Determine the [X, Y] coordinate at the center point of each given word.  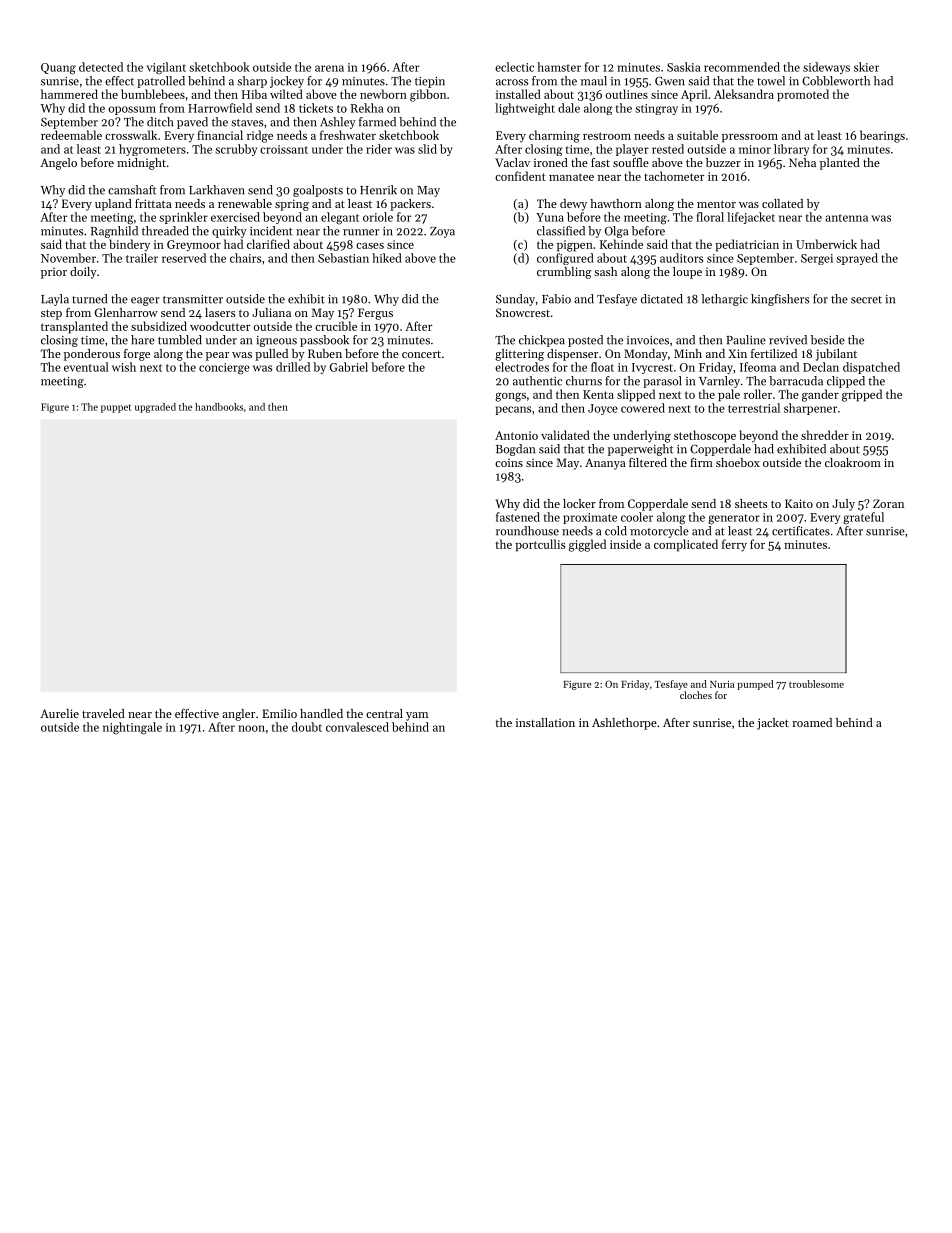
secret [866, 300]
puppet [116, 408]
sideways [826, 68]
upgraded [155, 408]
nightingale [132, 728]
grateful [863, 518]
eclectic [514, 67]
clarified [268, 244]
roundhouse [527, 531]
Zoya [442, 232]
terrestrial [754, 408]
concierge [224, 369]
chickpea [542, 341]
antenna [846, 218]
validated [565, 435]
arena [329, 68]
